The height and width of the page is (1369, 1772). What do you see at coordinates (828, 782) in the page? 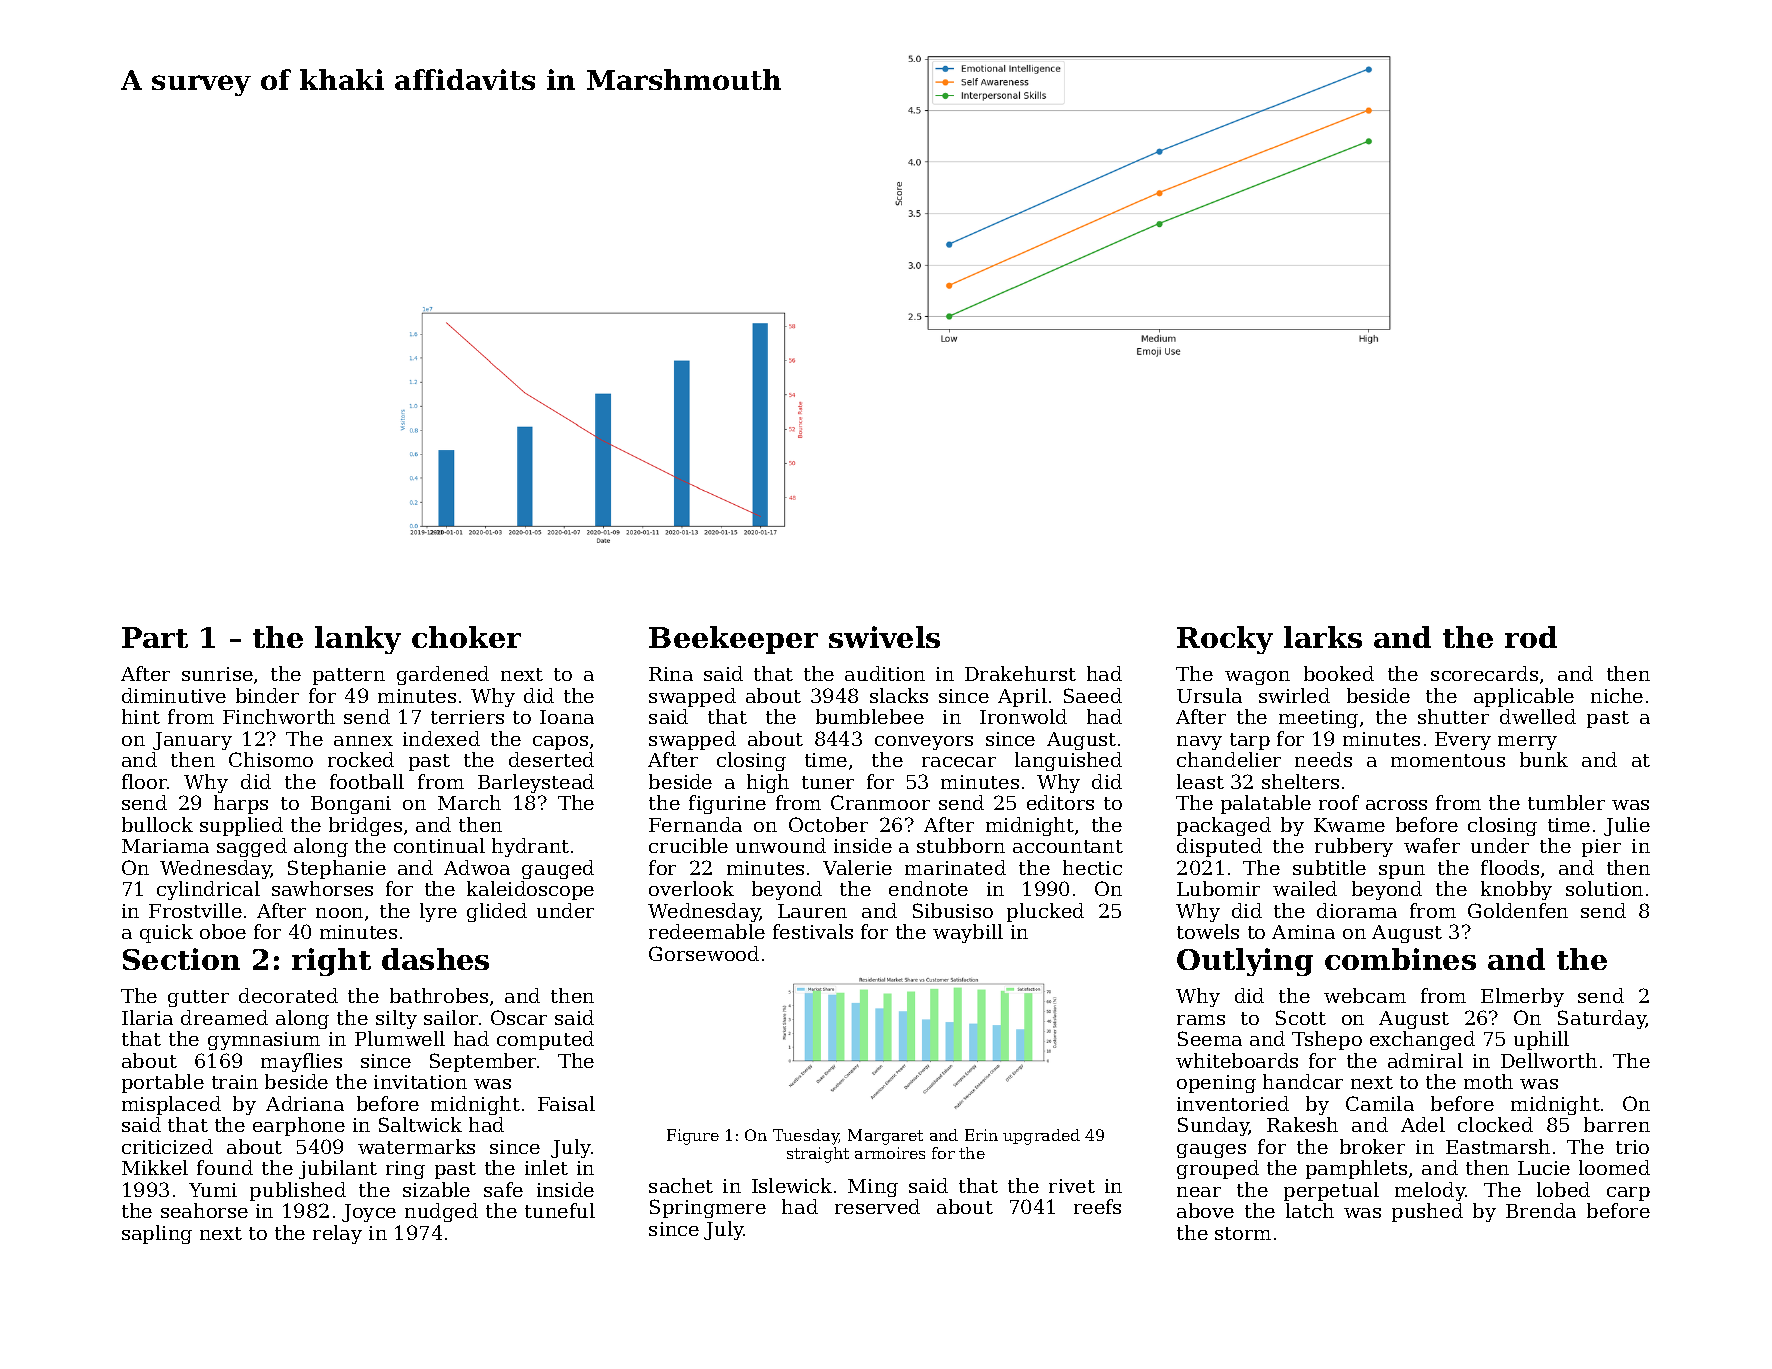
I see `tuner` at bounding box center [828, 782].
